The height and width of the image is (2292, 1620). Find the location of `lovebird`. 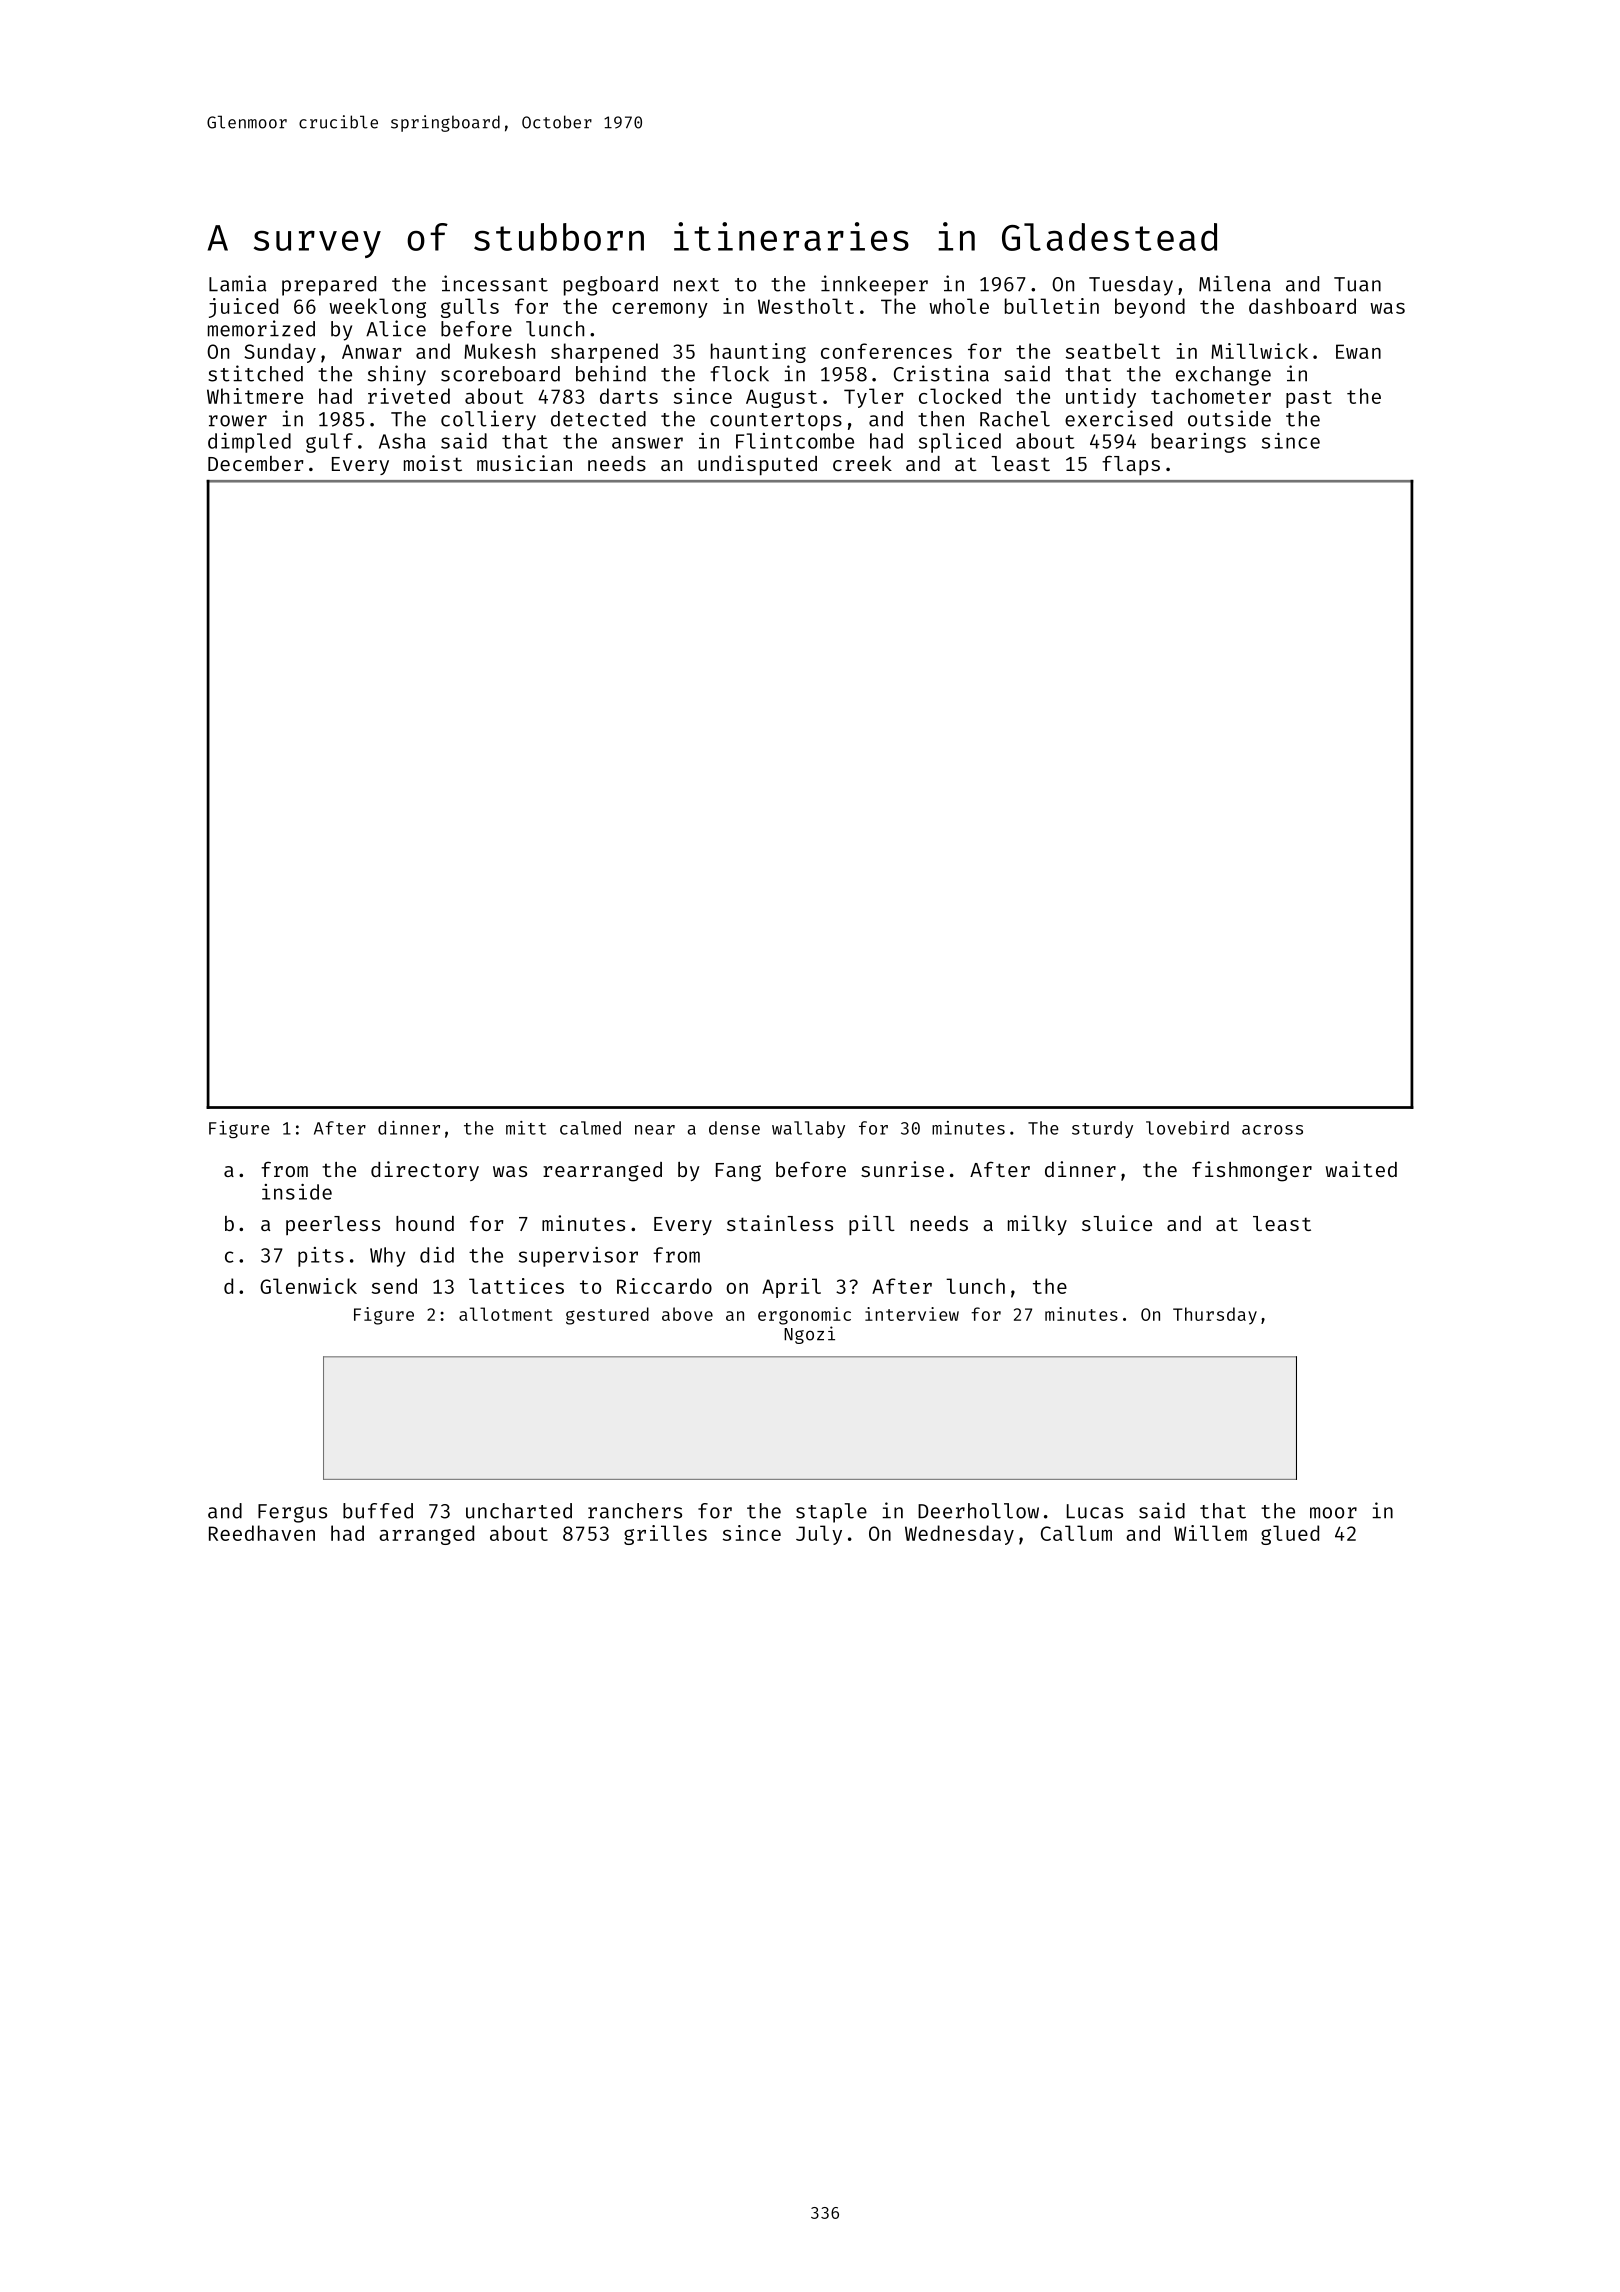

lovebird is located at coordinates (1187, 1128).
